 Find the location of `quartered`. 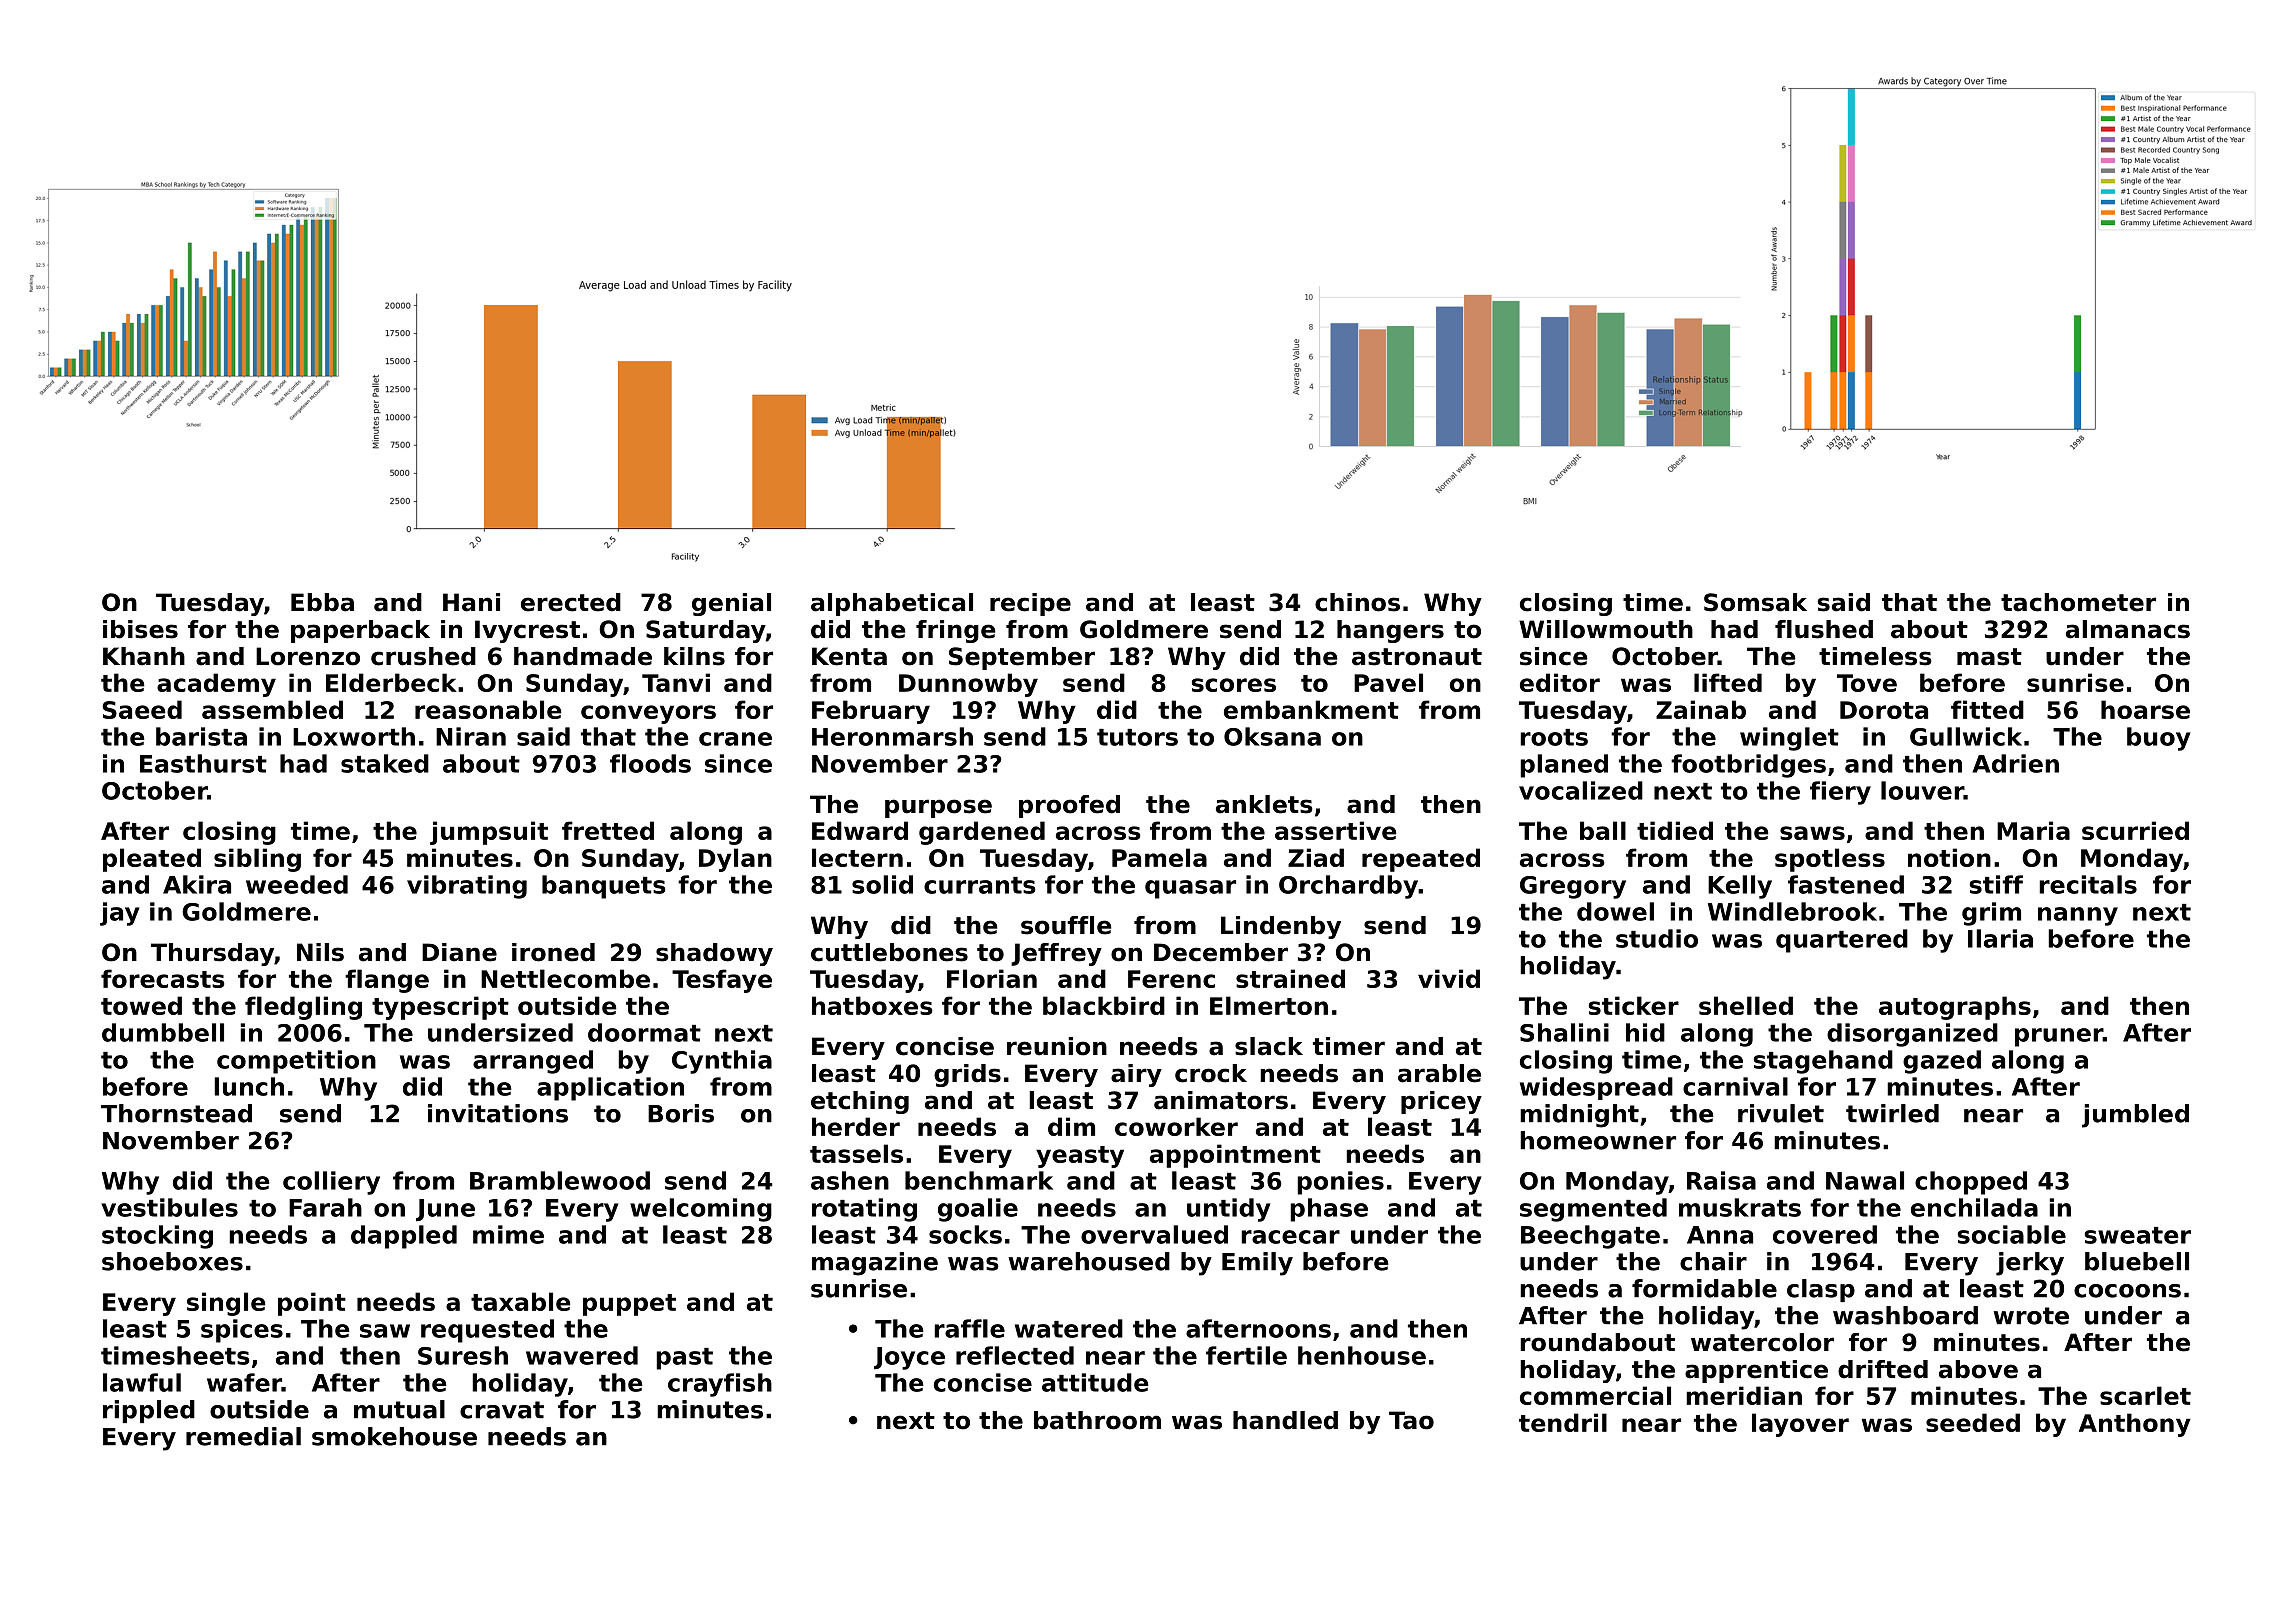

quartered is located at coordinates (1842, 941).
